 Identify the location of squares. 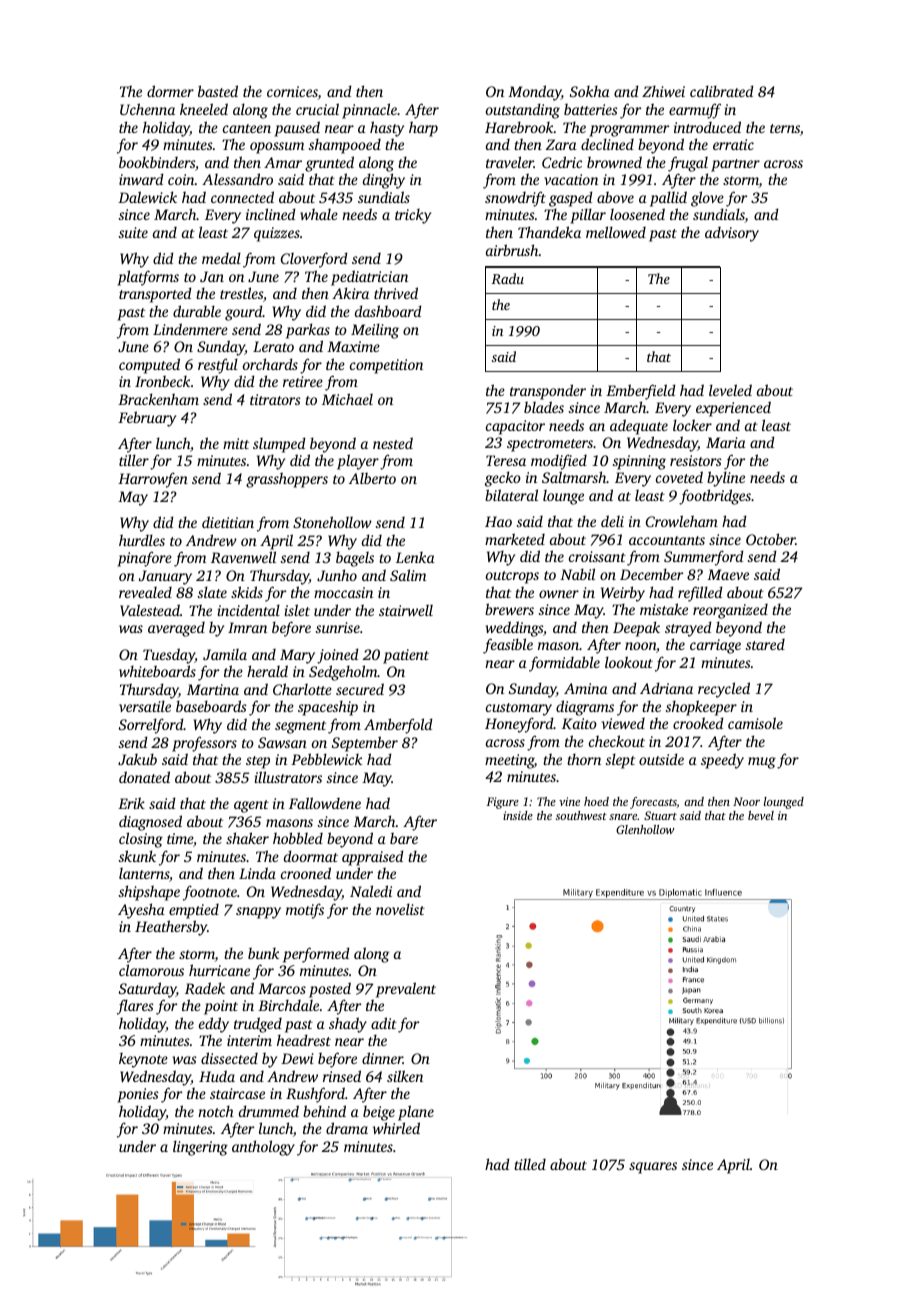
(653, 1168).
